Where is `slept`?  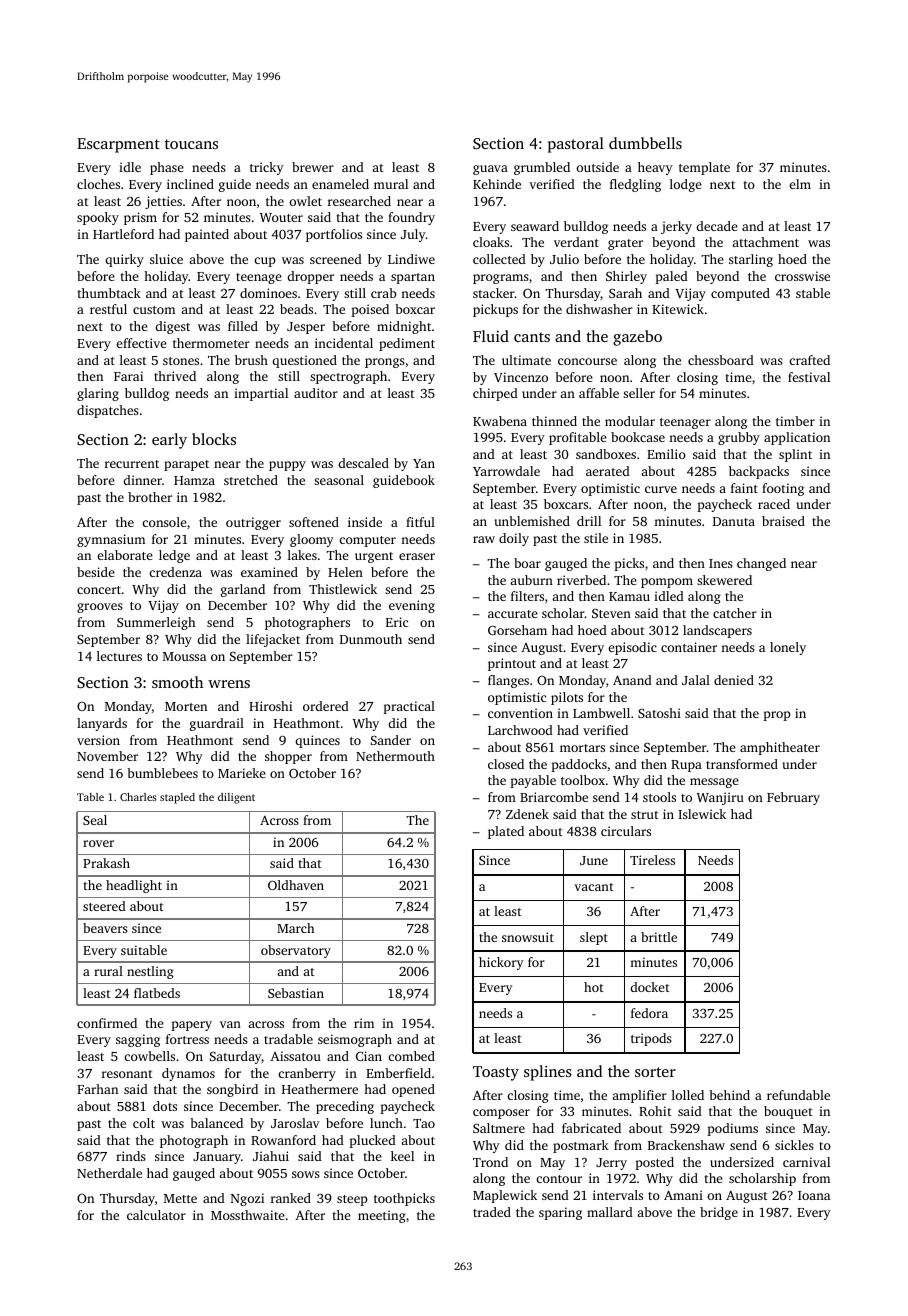 slept is located at coordinates (594, 938).
